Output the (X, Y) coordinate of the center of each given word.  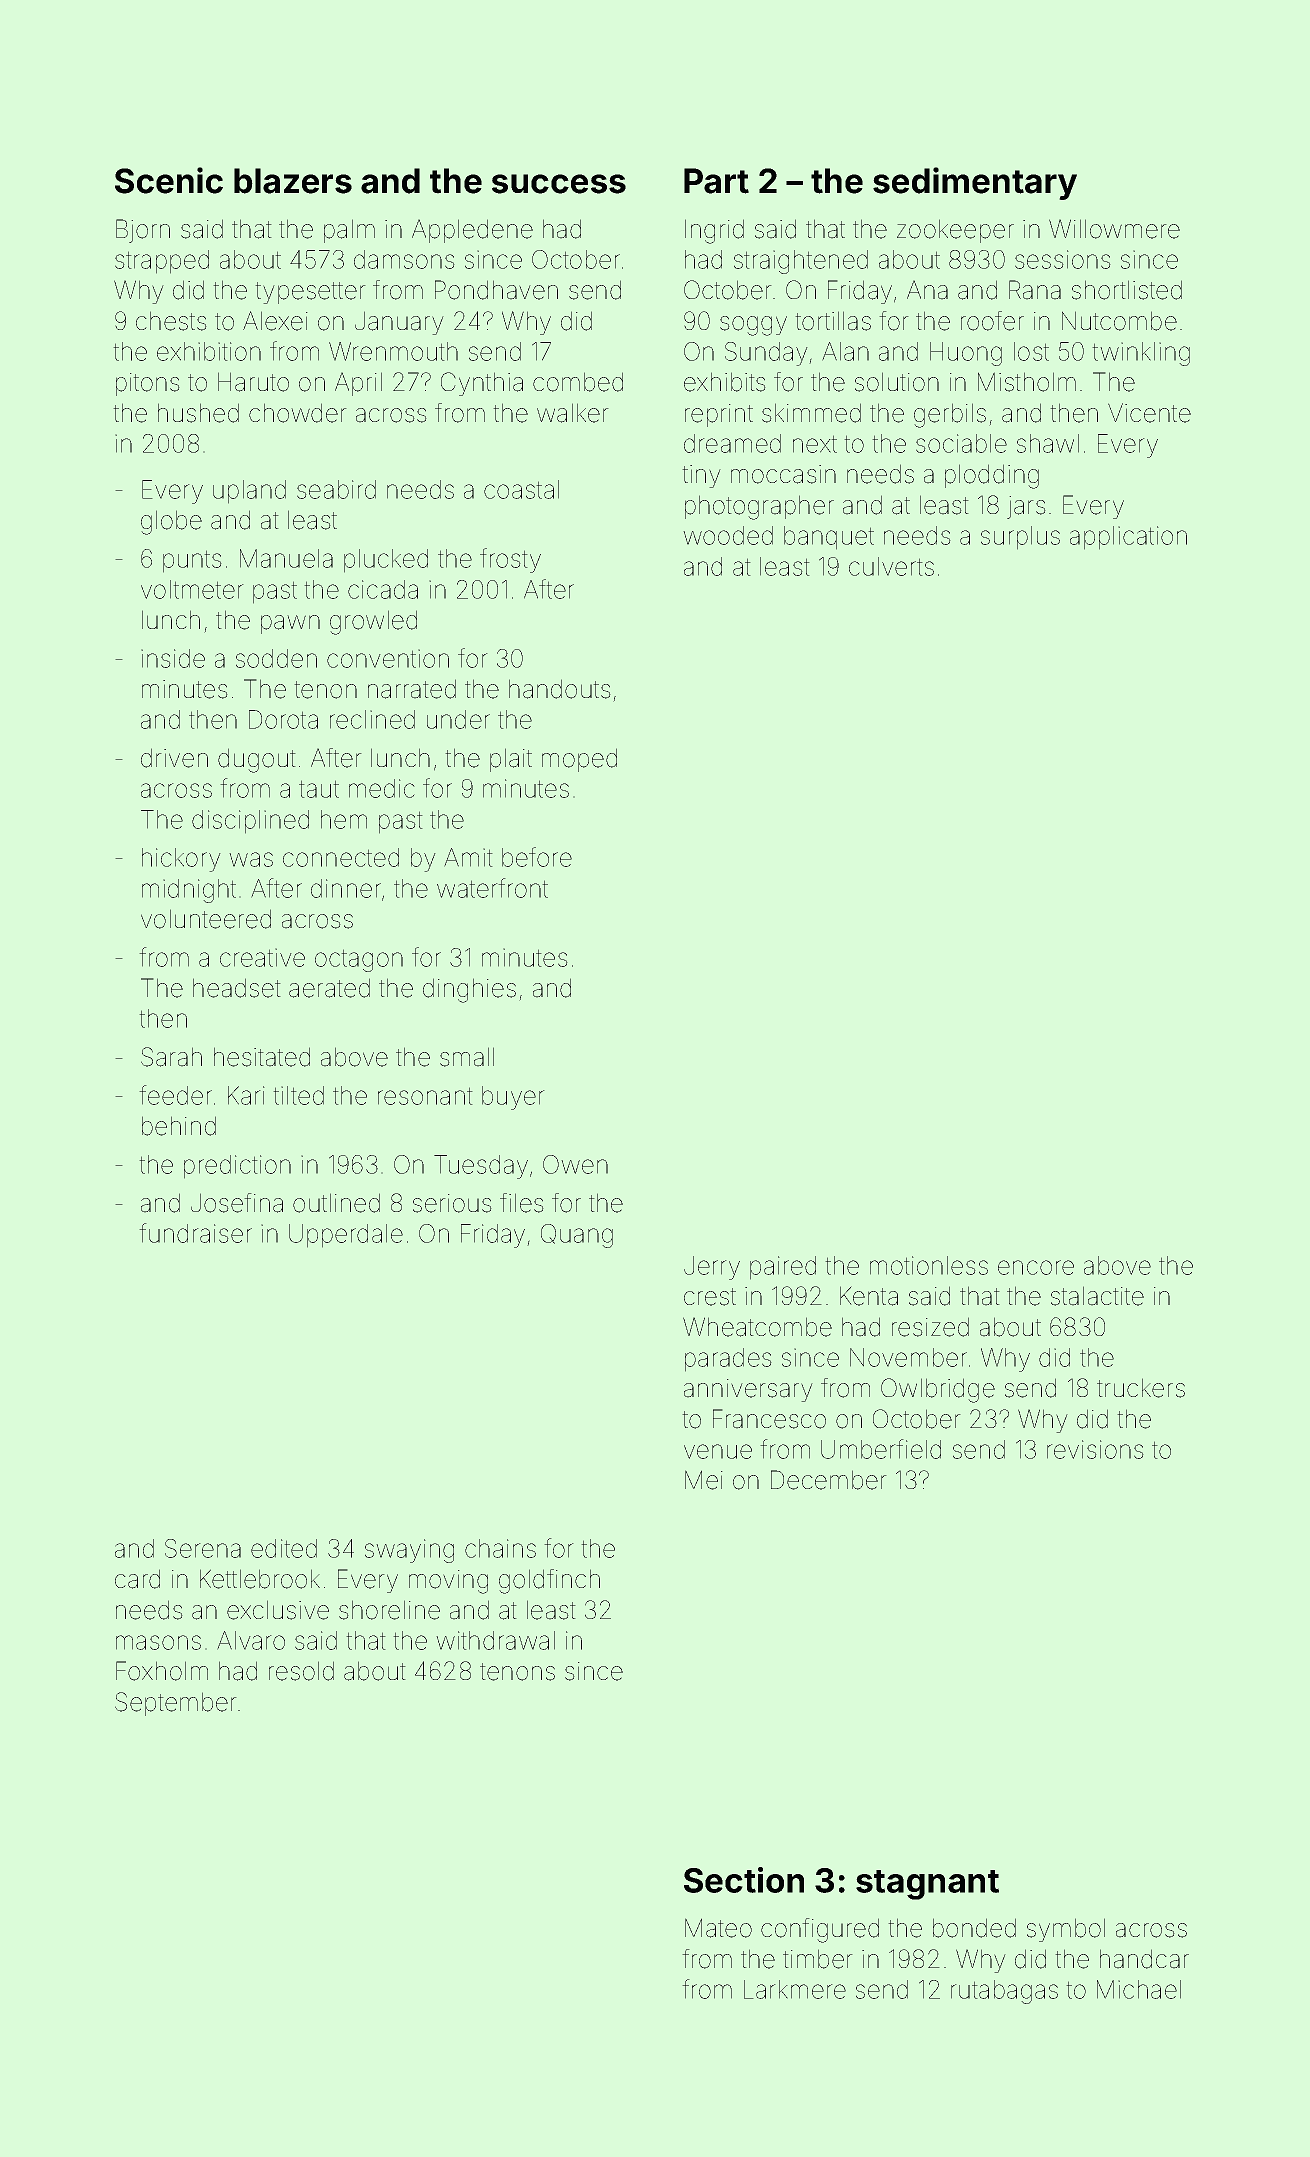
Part (716, 181)
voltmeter (192, 589)
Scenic (169, 180)
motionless (929, 1265)
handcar (1144, 1959)
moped (579, 760)
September (176, 1704)
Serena (203, 1548)
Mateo (718, 1928)
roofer (992, 321)
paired (783, 1268)
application (1128, 538)
